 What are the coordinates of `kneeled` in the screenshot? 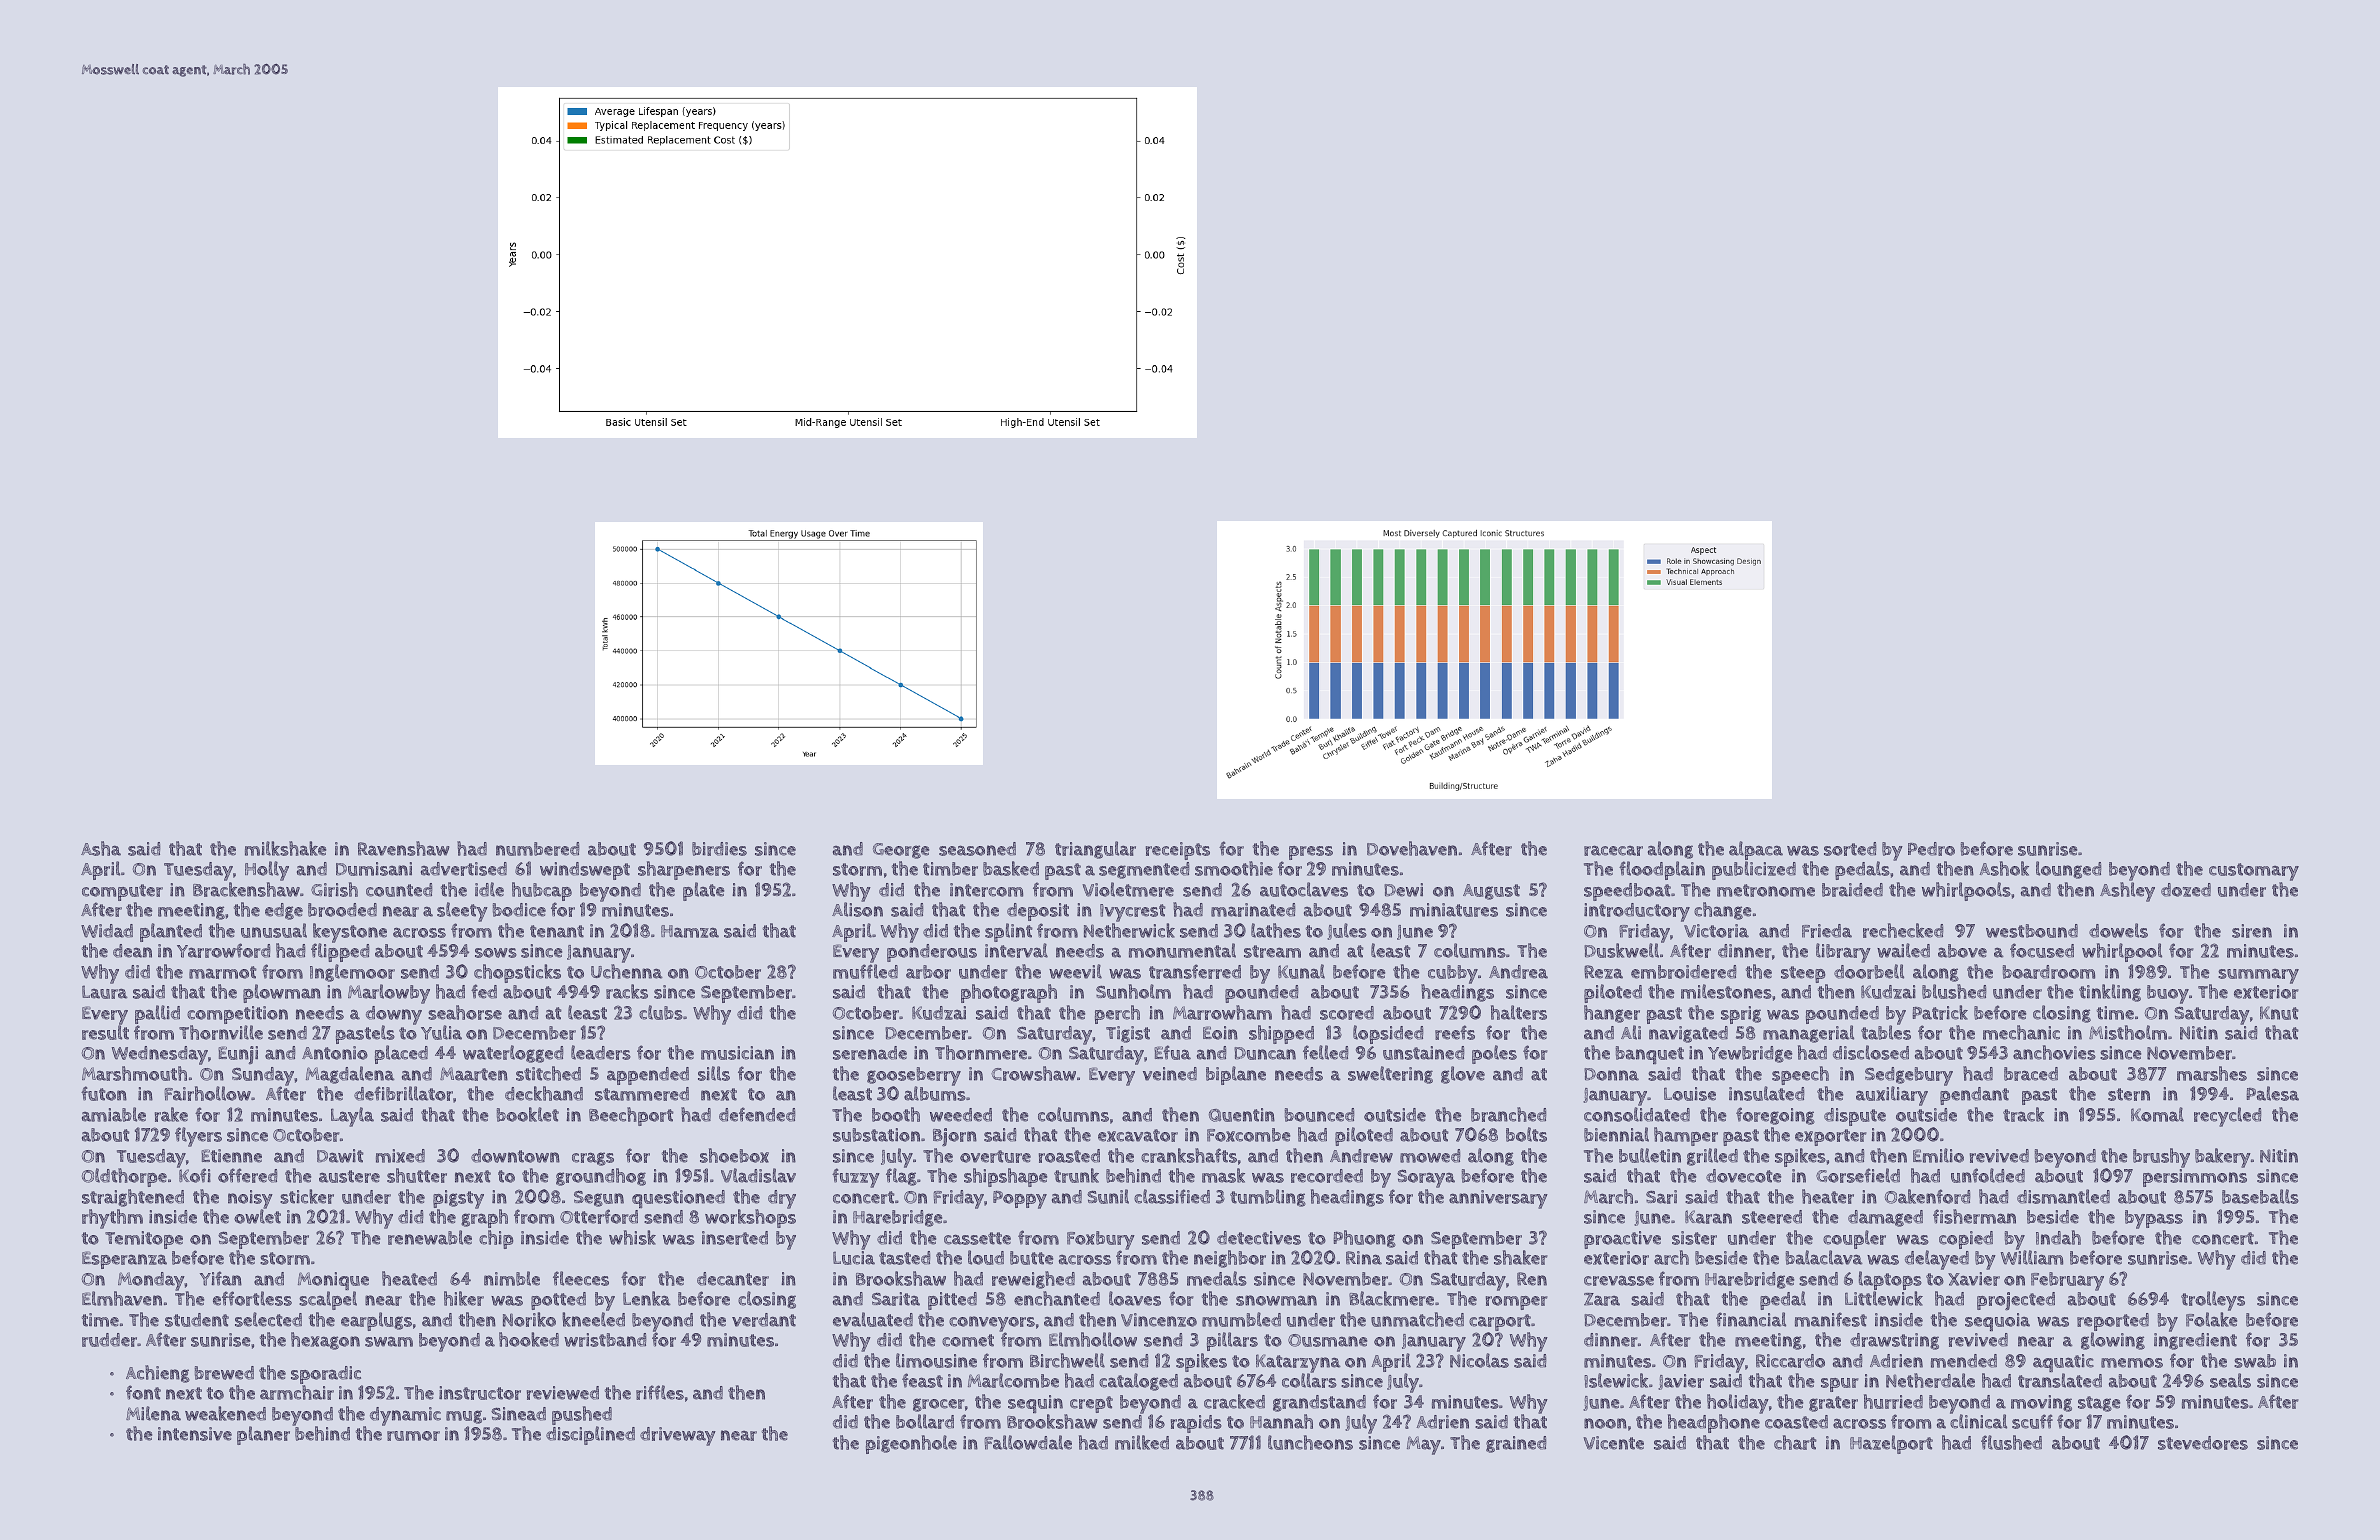 It's located at (593, 1319).
